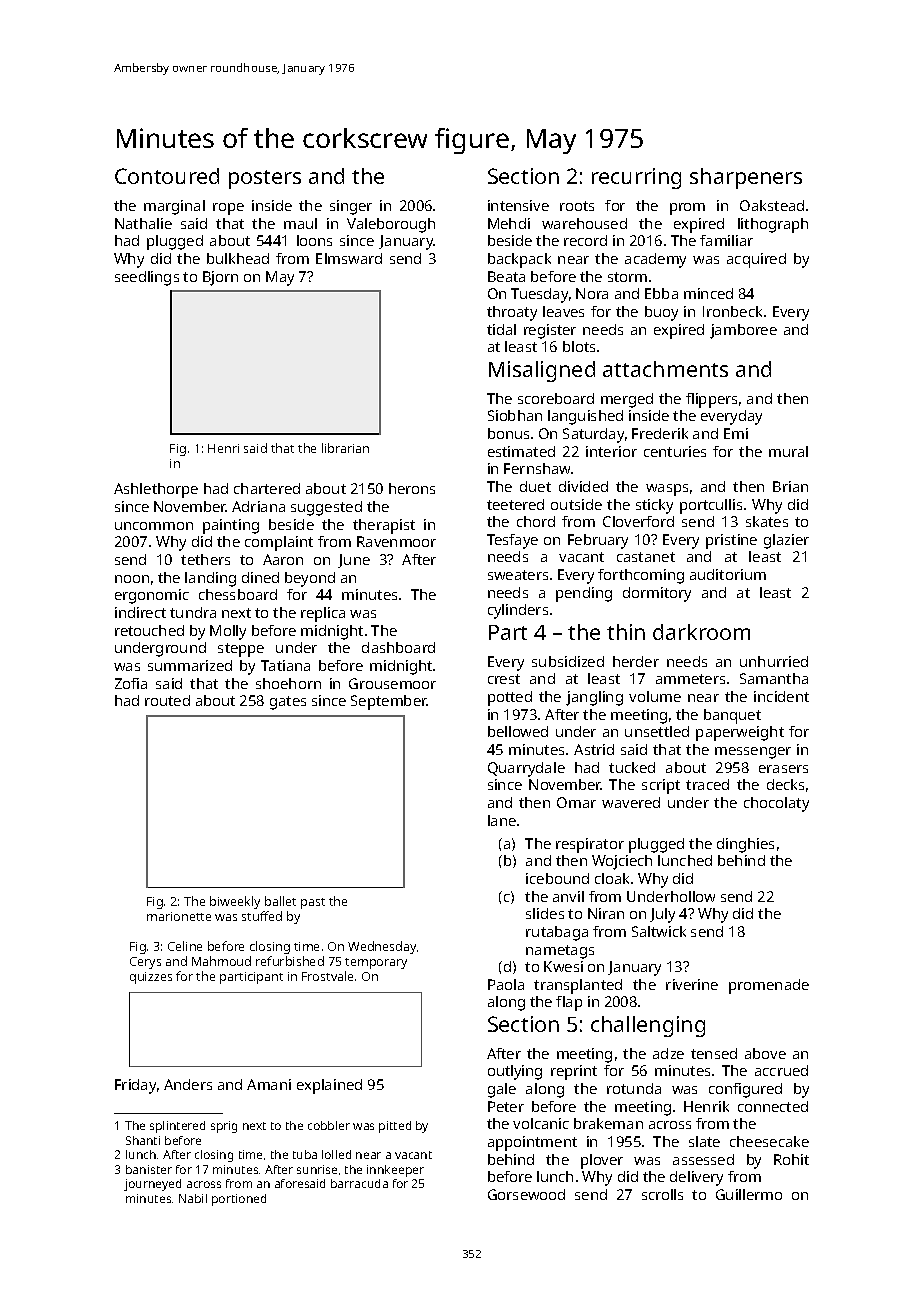 The height and width of the screenshot is (1314, 924). What do you see at coordinates (359, 1183) in the screenshot?
I see `barracuda` at bounding box center [359, 1183].
